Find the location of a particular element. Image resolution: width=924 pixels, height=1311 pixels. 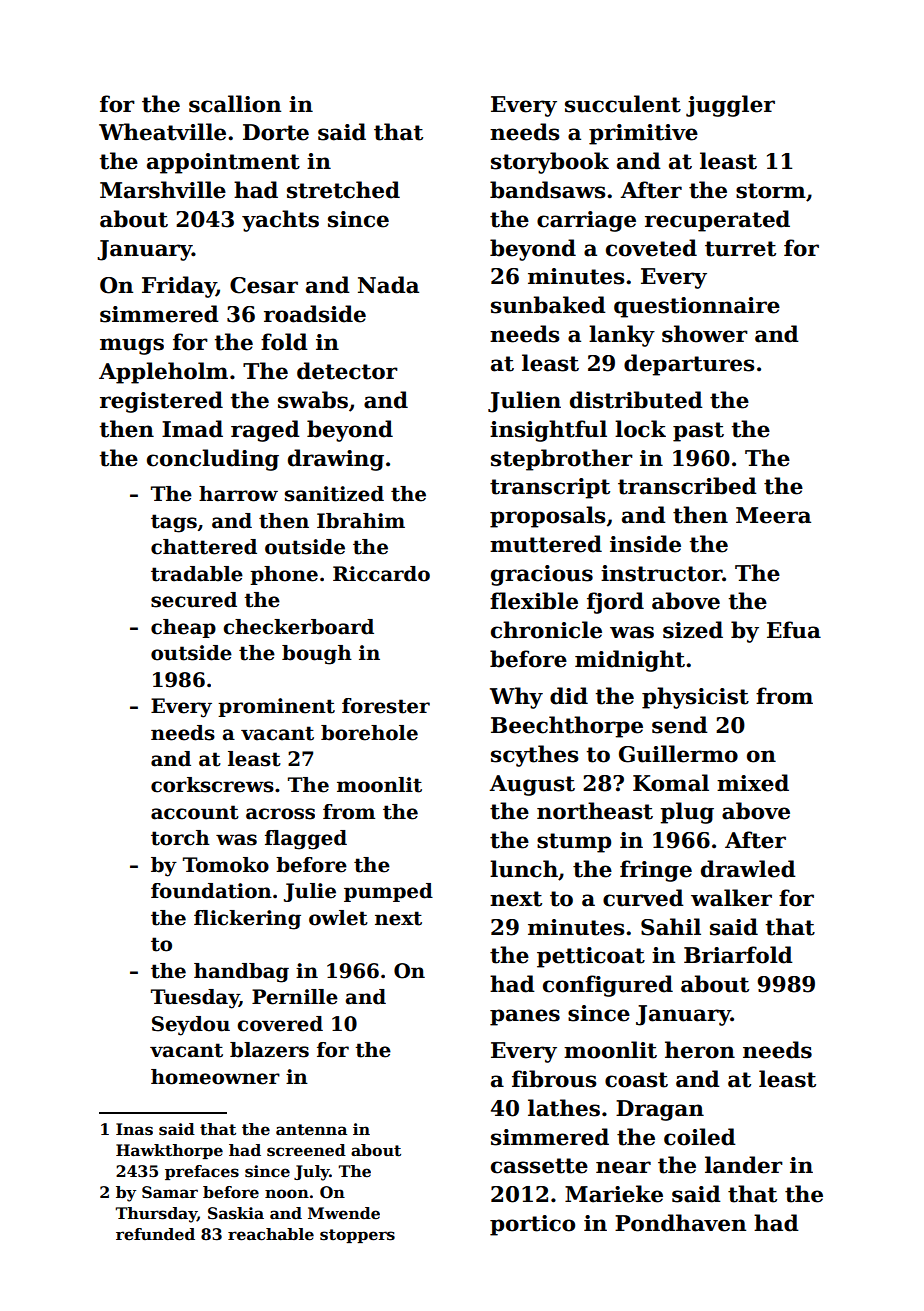

Tomoko is located at coordinates (226, 865).
